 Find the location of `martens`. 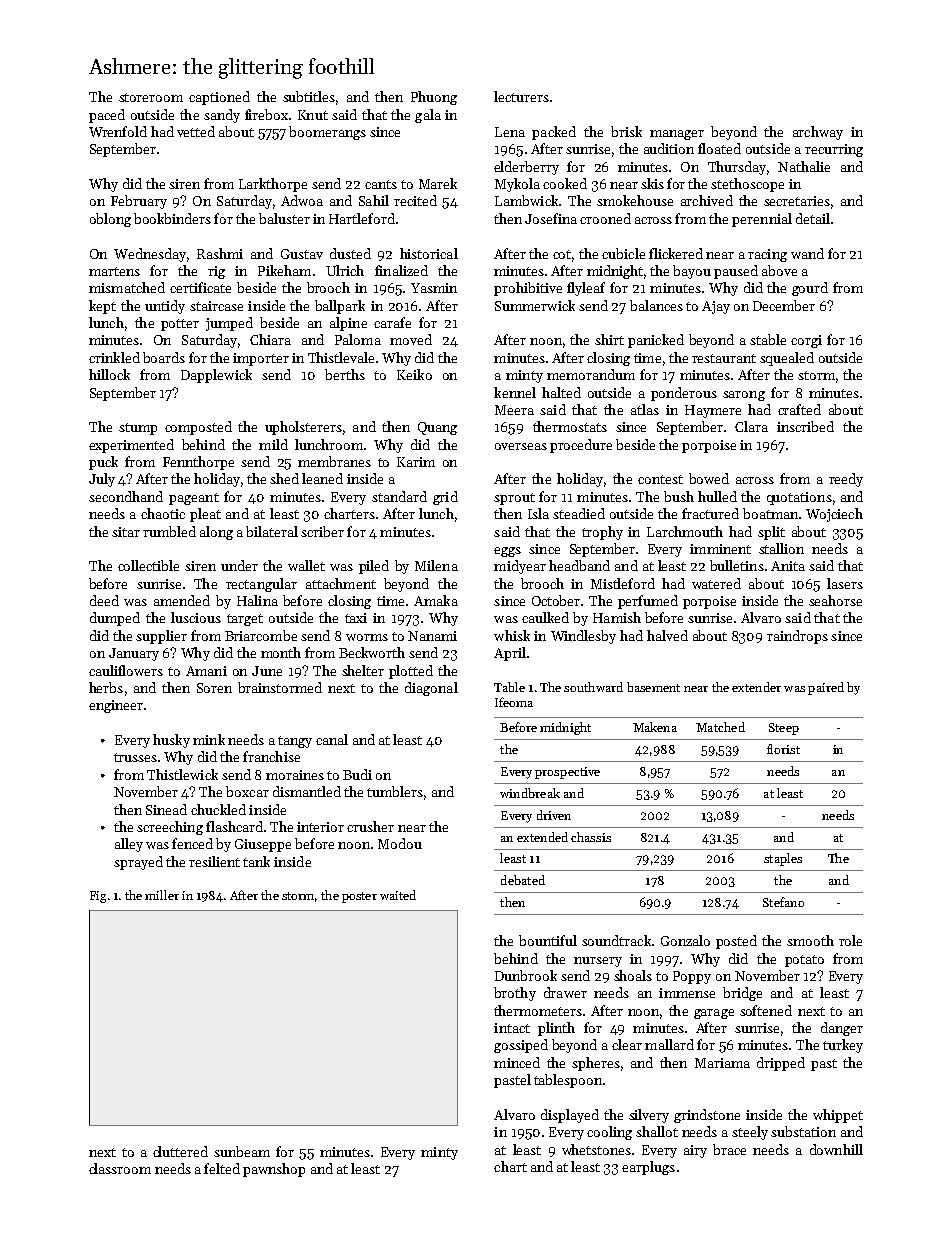

martens is located at coordinates (114, 271).
